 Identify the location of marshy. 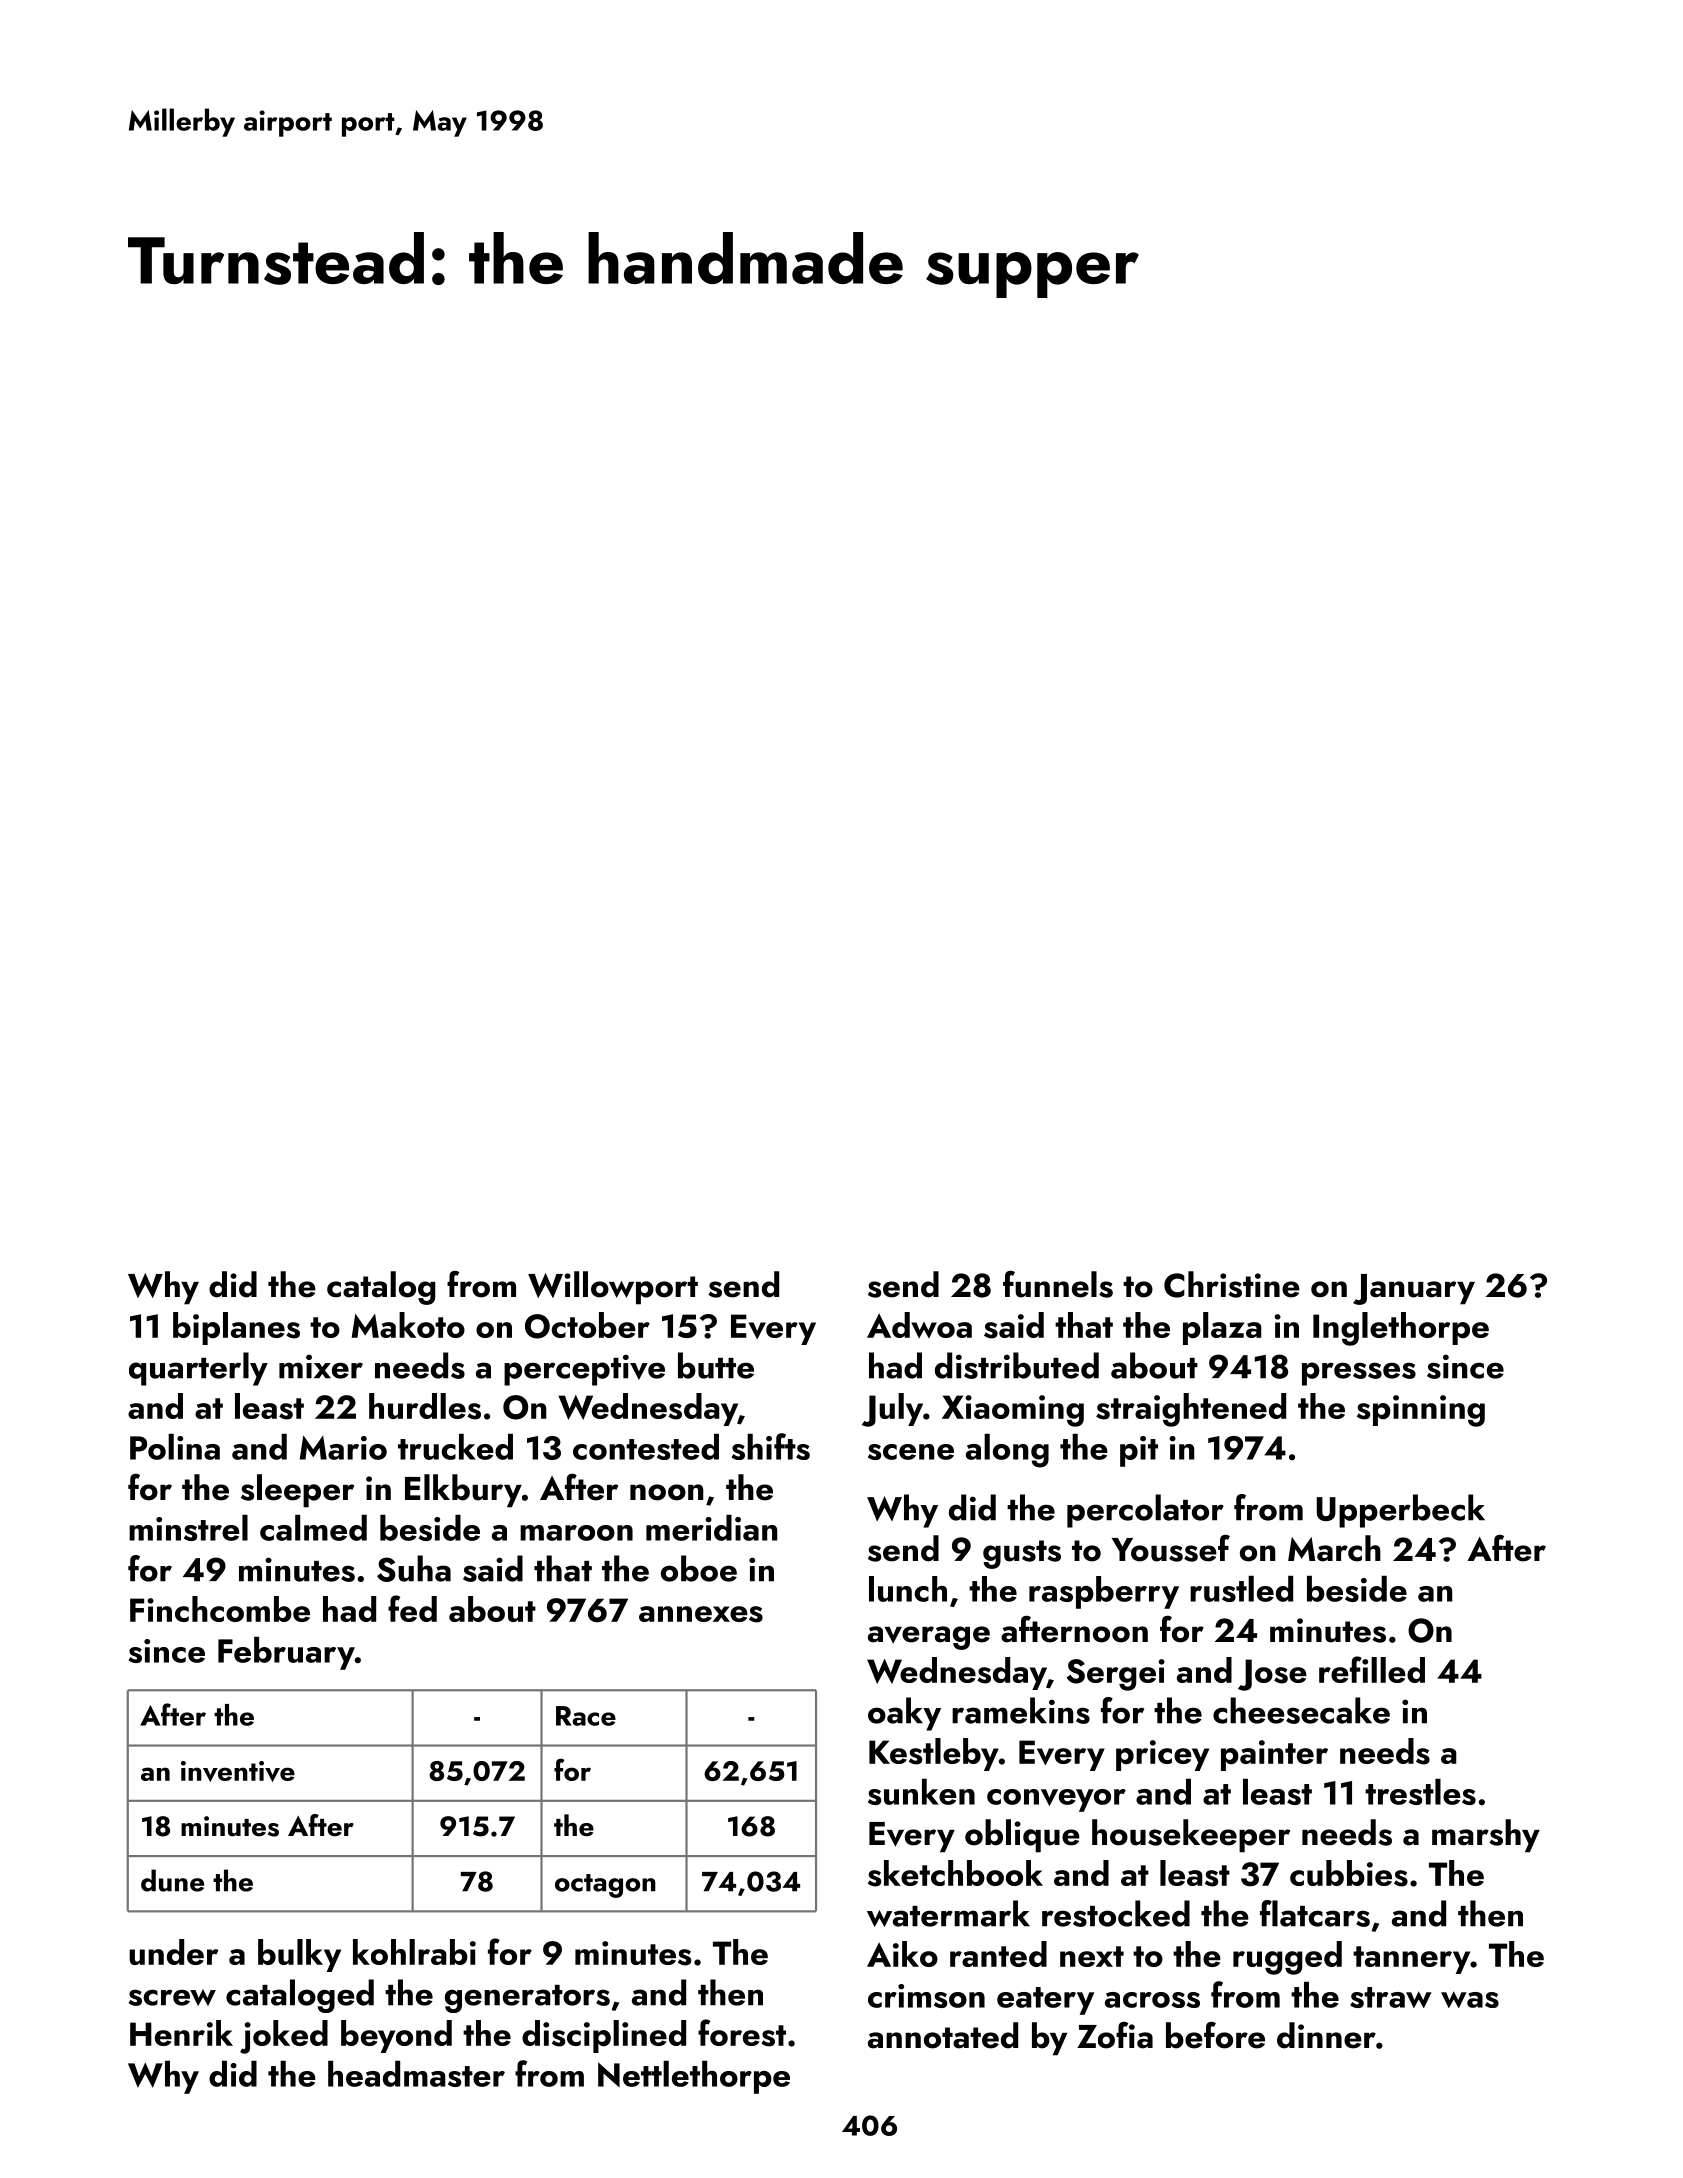
(1486, 1836).
